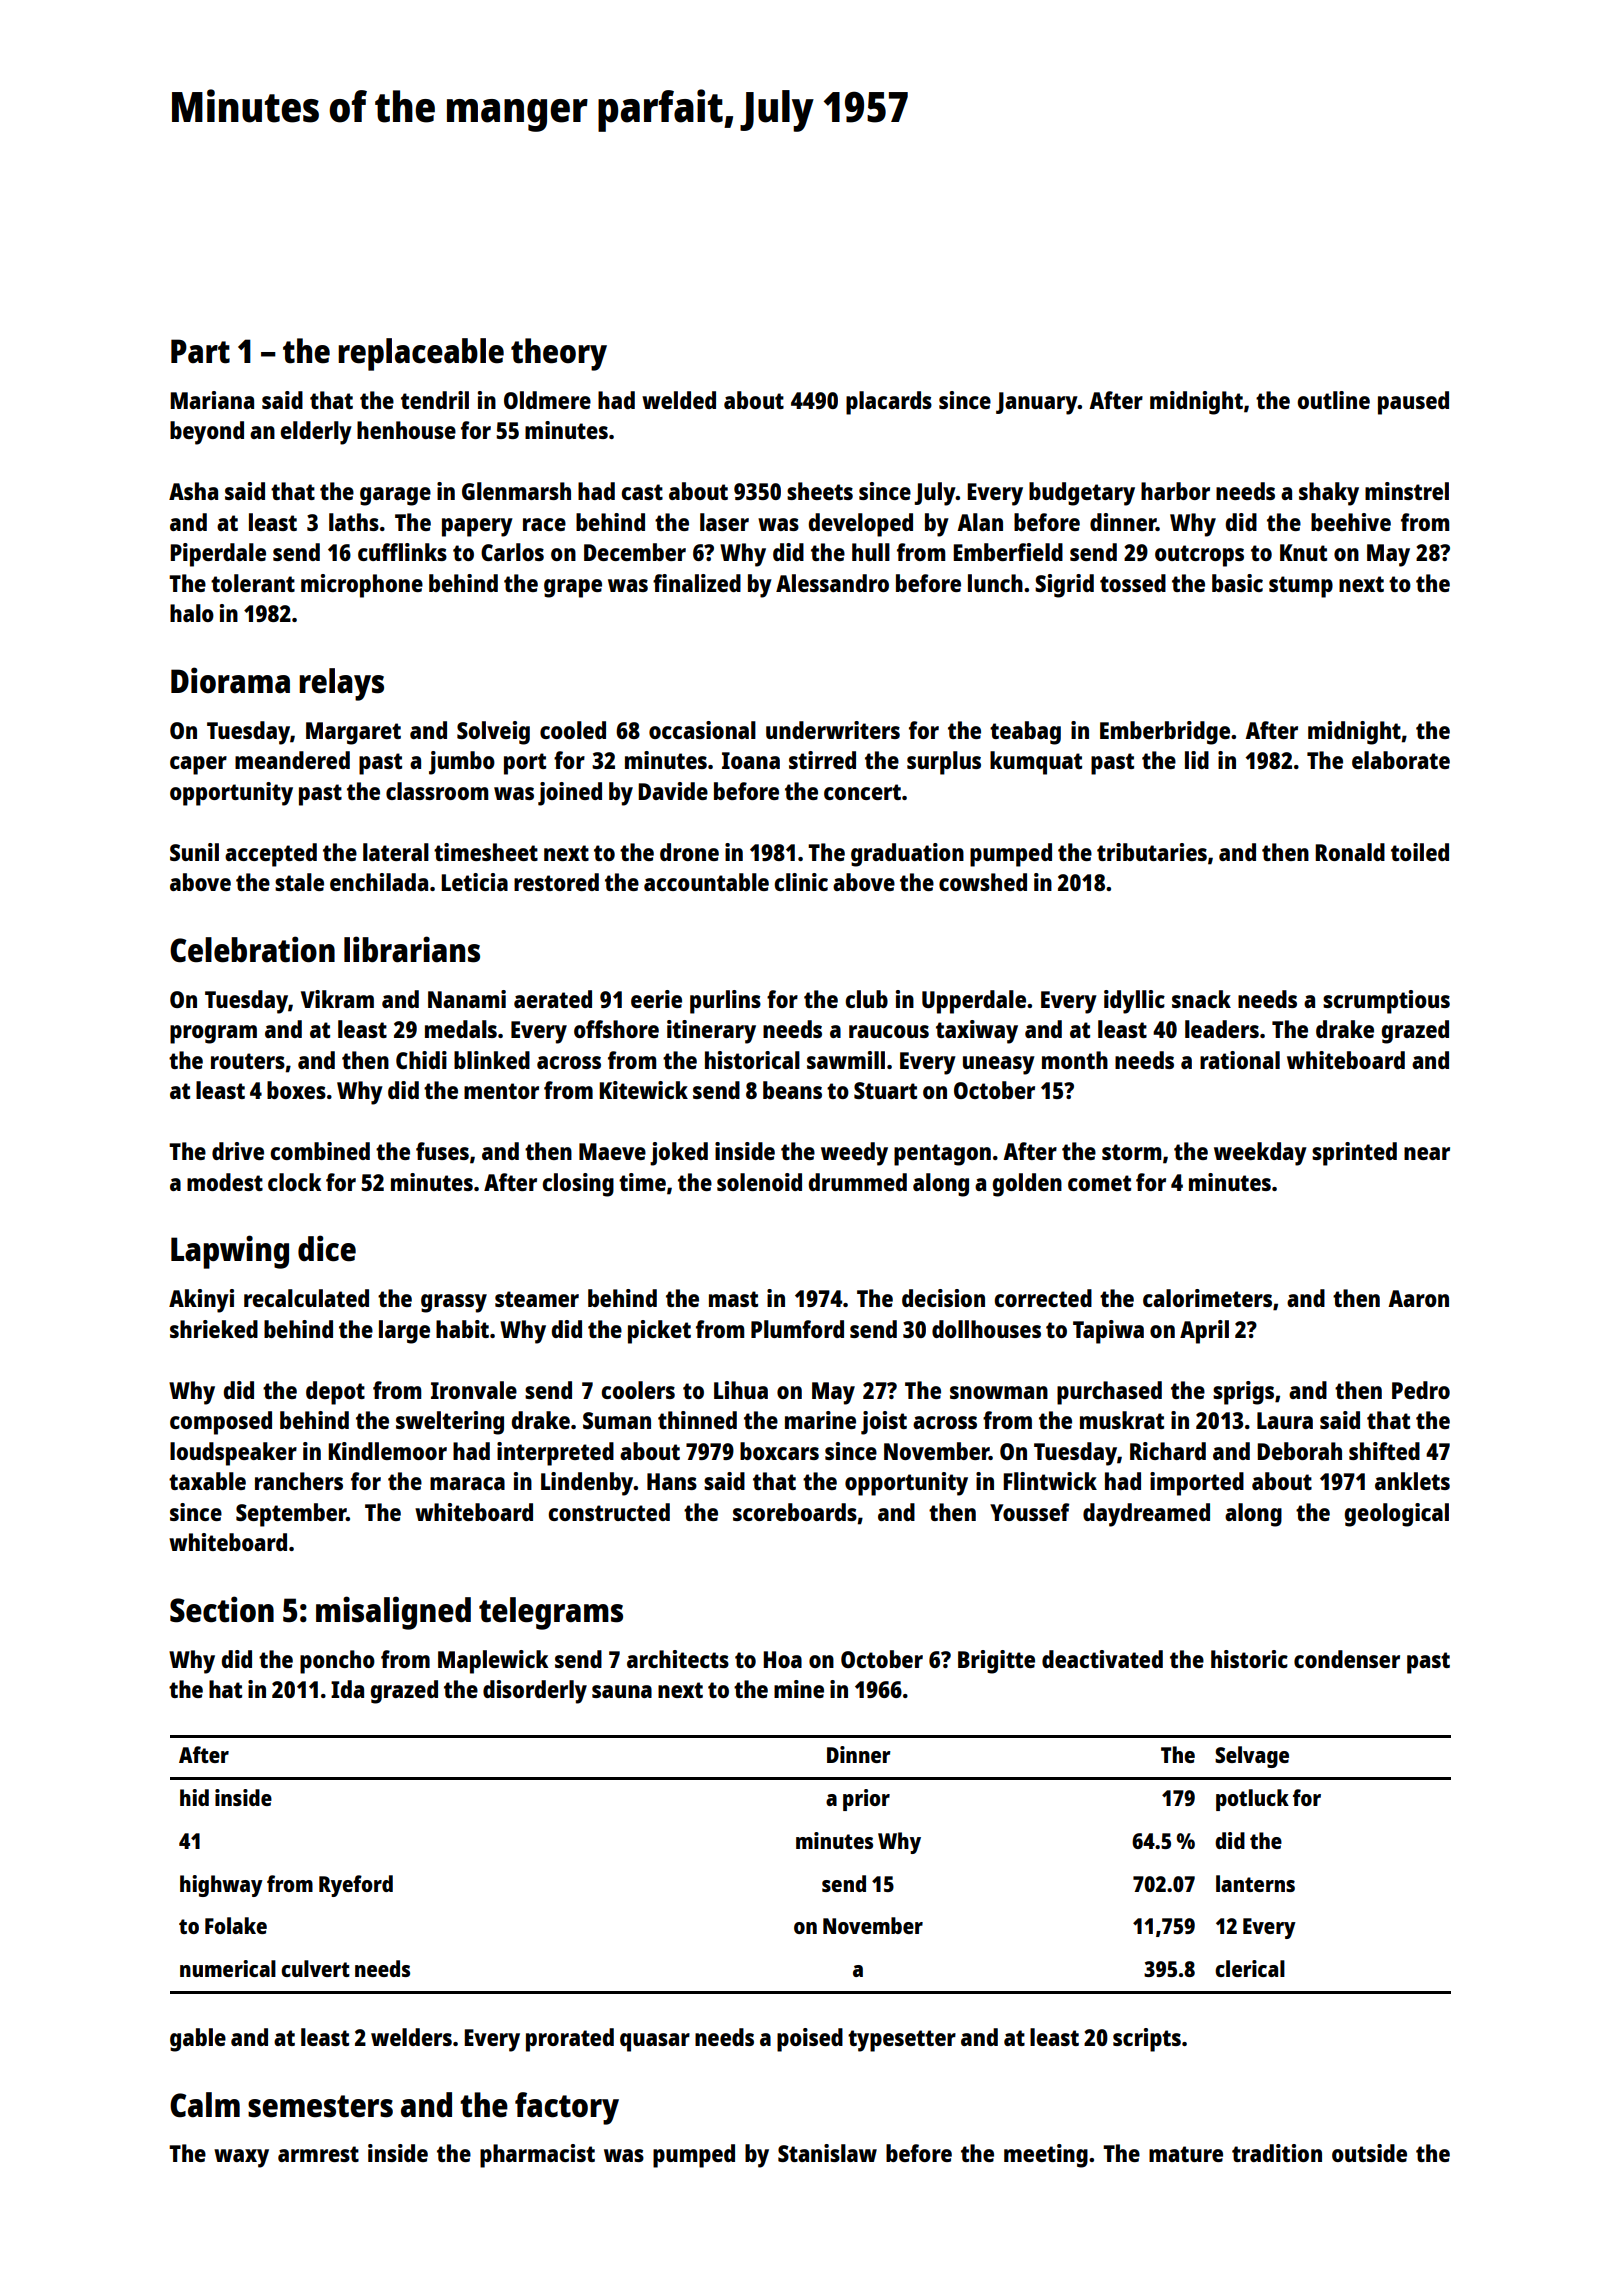 This screenshot has height=2292, width=1620. Describe the element at coordinates (999, 1392) in the screenshot. I see `snowman` at that location.
